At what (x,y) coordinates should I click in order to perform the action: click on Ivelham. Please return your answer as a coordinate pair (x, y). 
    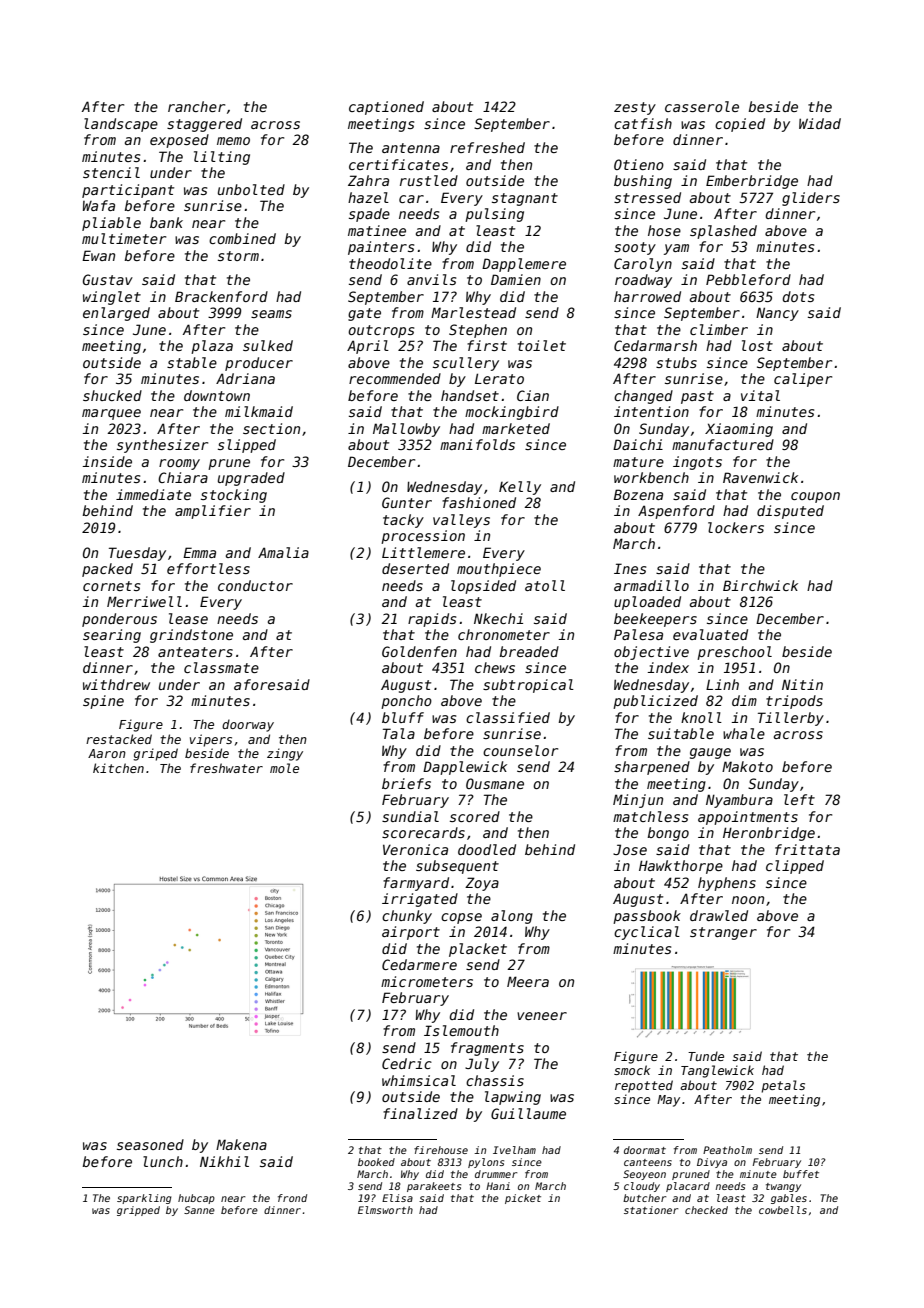
    Looking at the image, I should click on (514, 1150).
